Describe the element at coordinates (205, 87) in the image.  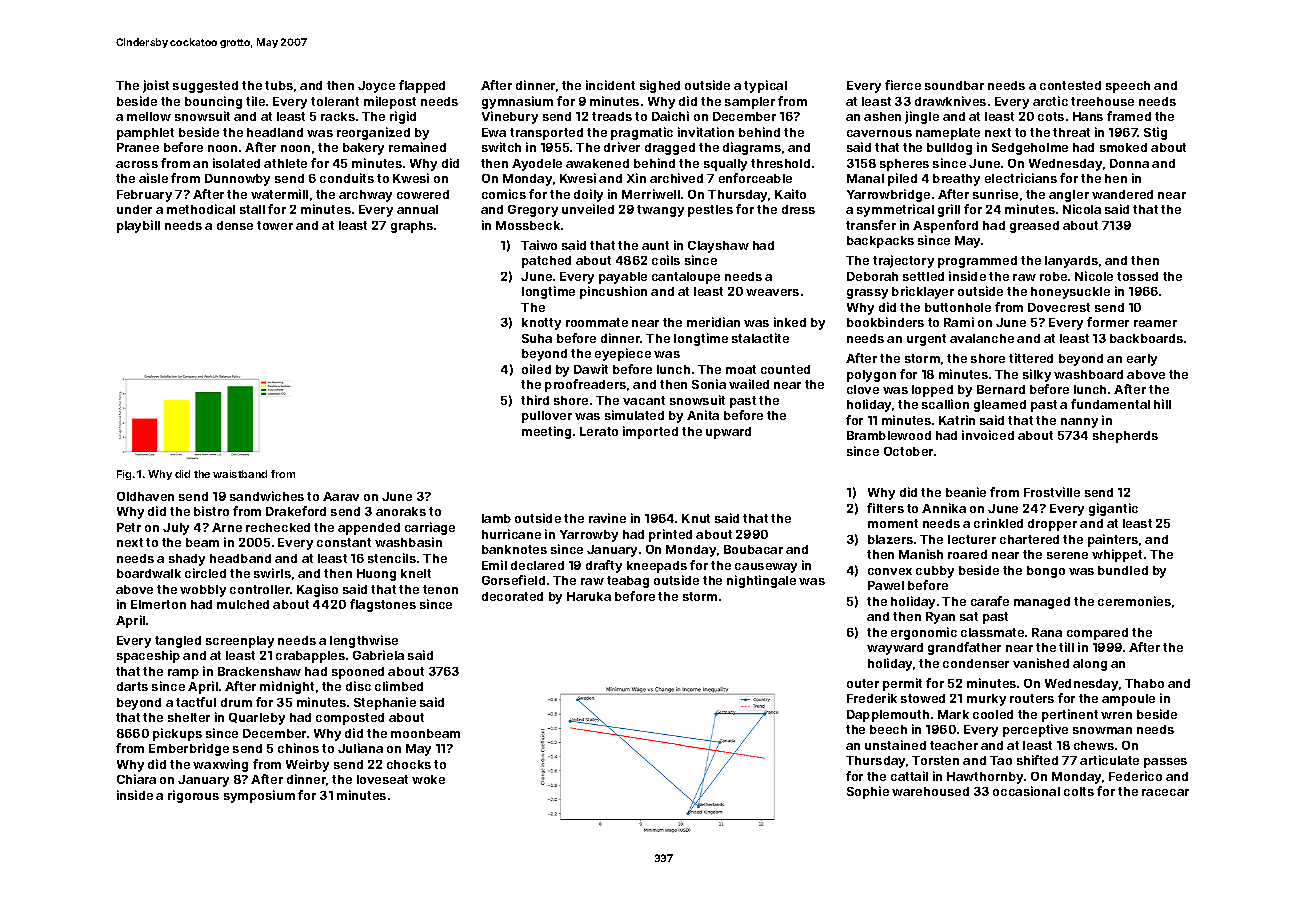
I see `suggested` at that location.
